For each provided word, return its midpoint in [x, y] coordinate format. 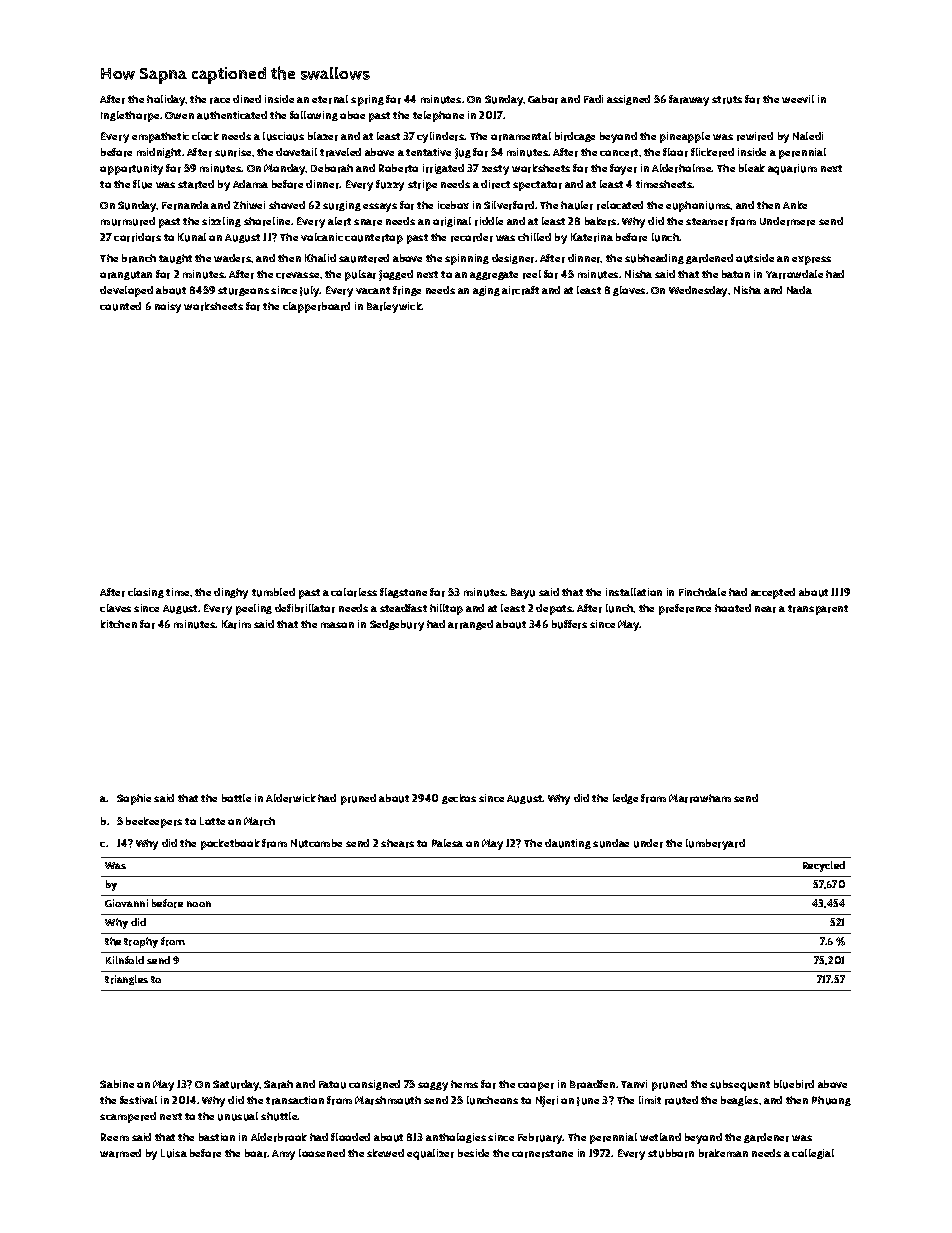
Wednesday [699, 291]
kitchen [119, 624]
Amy [283, 1155]
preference [685, 609]
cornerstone [542, 1154]
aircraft [520, 290]
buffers [569, 624]
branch [139, 258]
